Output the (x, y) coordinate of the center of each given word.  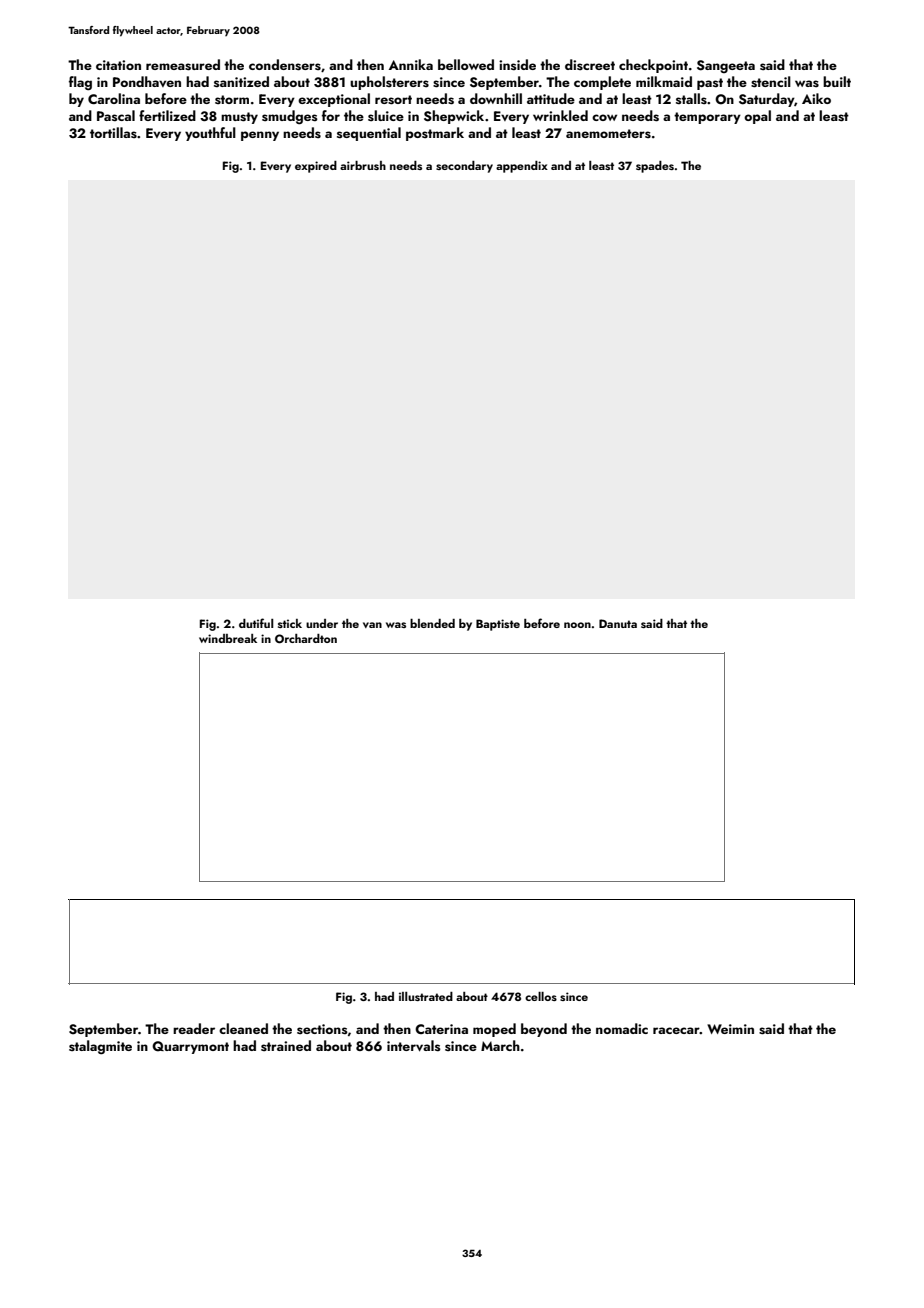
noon (577, 625)
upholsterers (389, 83)
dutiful (256, 623)
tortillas (113, 133)
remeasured (183, 65)
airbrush (363, 165)
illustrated (426, 996)
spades (655, 167)
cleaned (243, 1028)
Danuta (618, 623)
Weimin (730, 1029)
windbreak (228, 638)
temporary (707, 118)
